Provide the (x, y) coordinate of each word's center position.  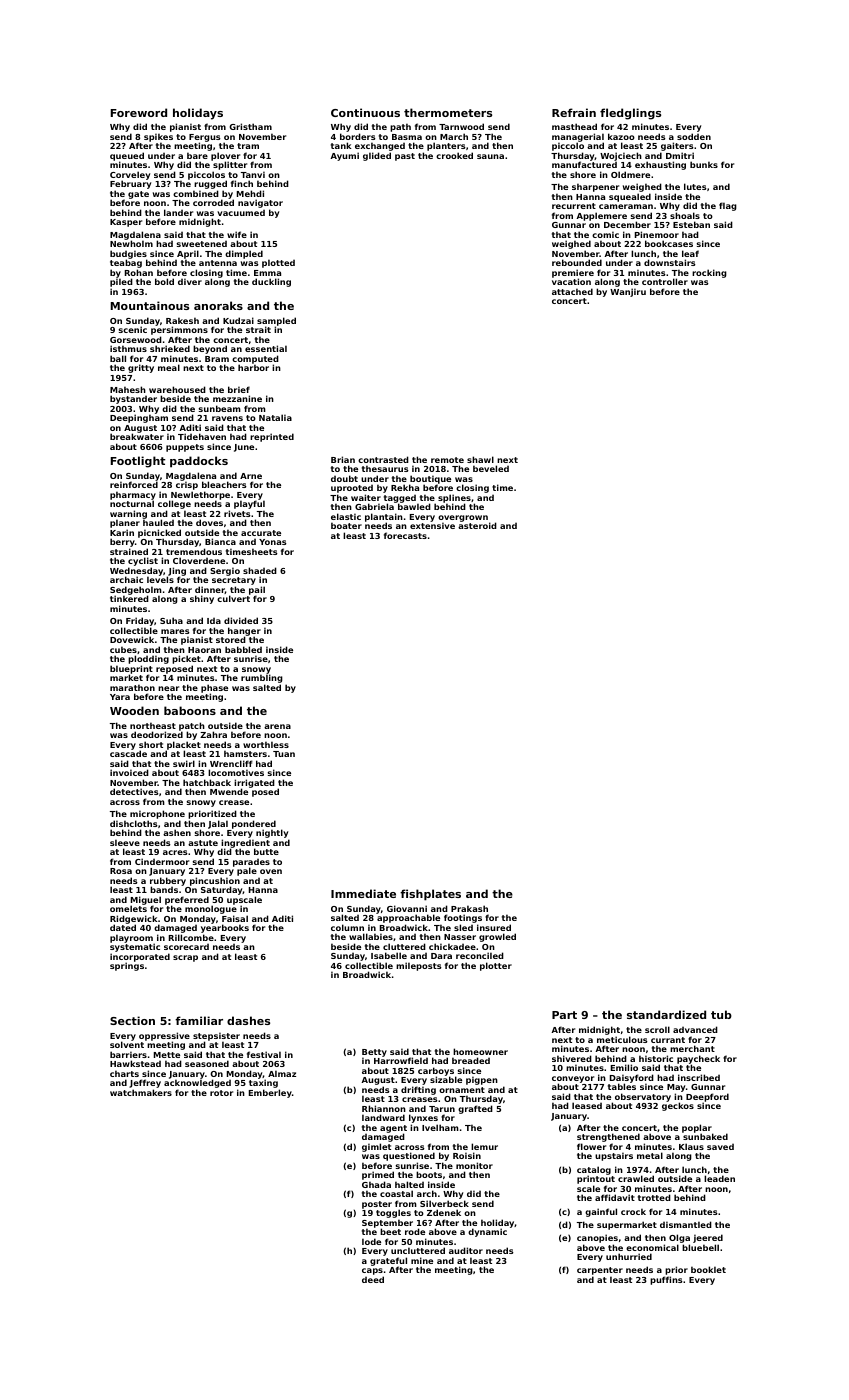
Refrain (574, 112)
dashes (248, 1020)
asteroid (477, 526)
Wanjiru (628, 292)
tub (721, 1014)
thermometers (448, 112)
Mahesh (128, 389)
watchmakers (141, 1092)
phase (214, 689)
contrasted (383, 459)
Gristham (251, 126)
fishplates (430, 895)
